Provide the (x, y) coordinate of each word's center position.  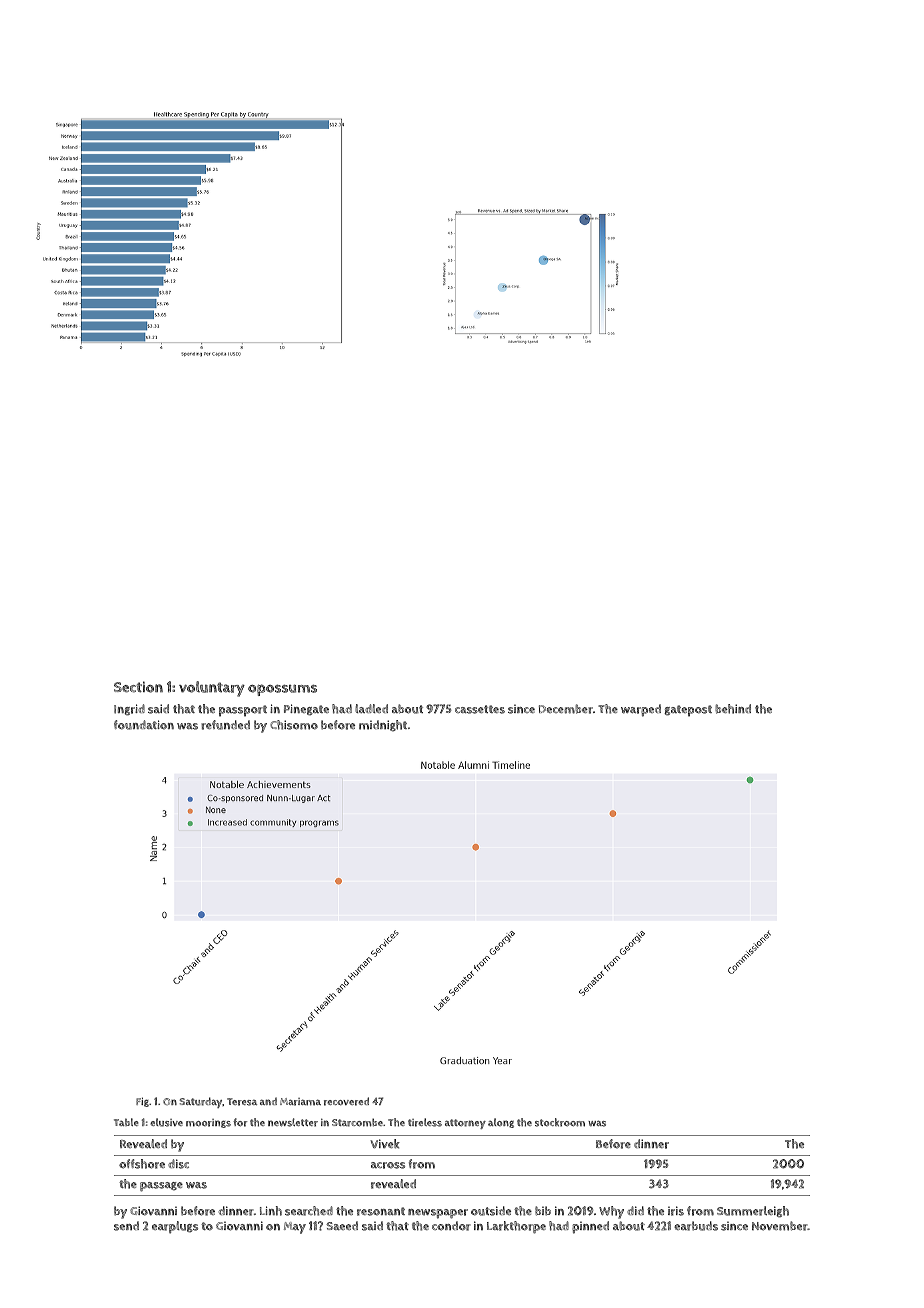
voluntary (212, 689)
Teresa (242, 1102)
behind (733, 709)
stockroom (560, 1122)
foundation (144, 725)
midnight (383, 726)
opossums (282, 690)
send (126, 1226)
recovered (346, 1101)
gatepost (688, 711)
